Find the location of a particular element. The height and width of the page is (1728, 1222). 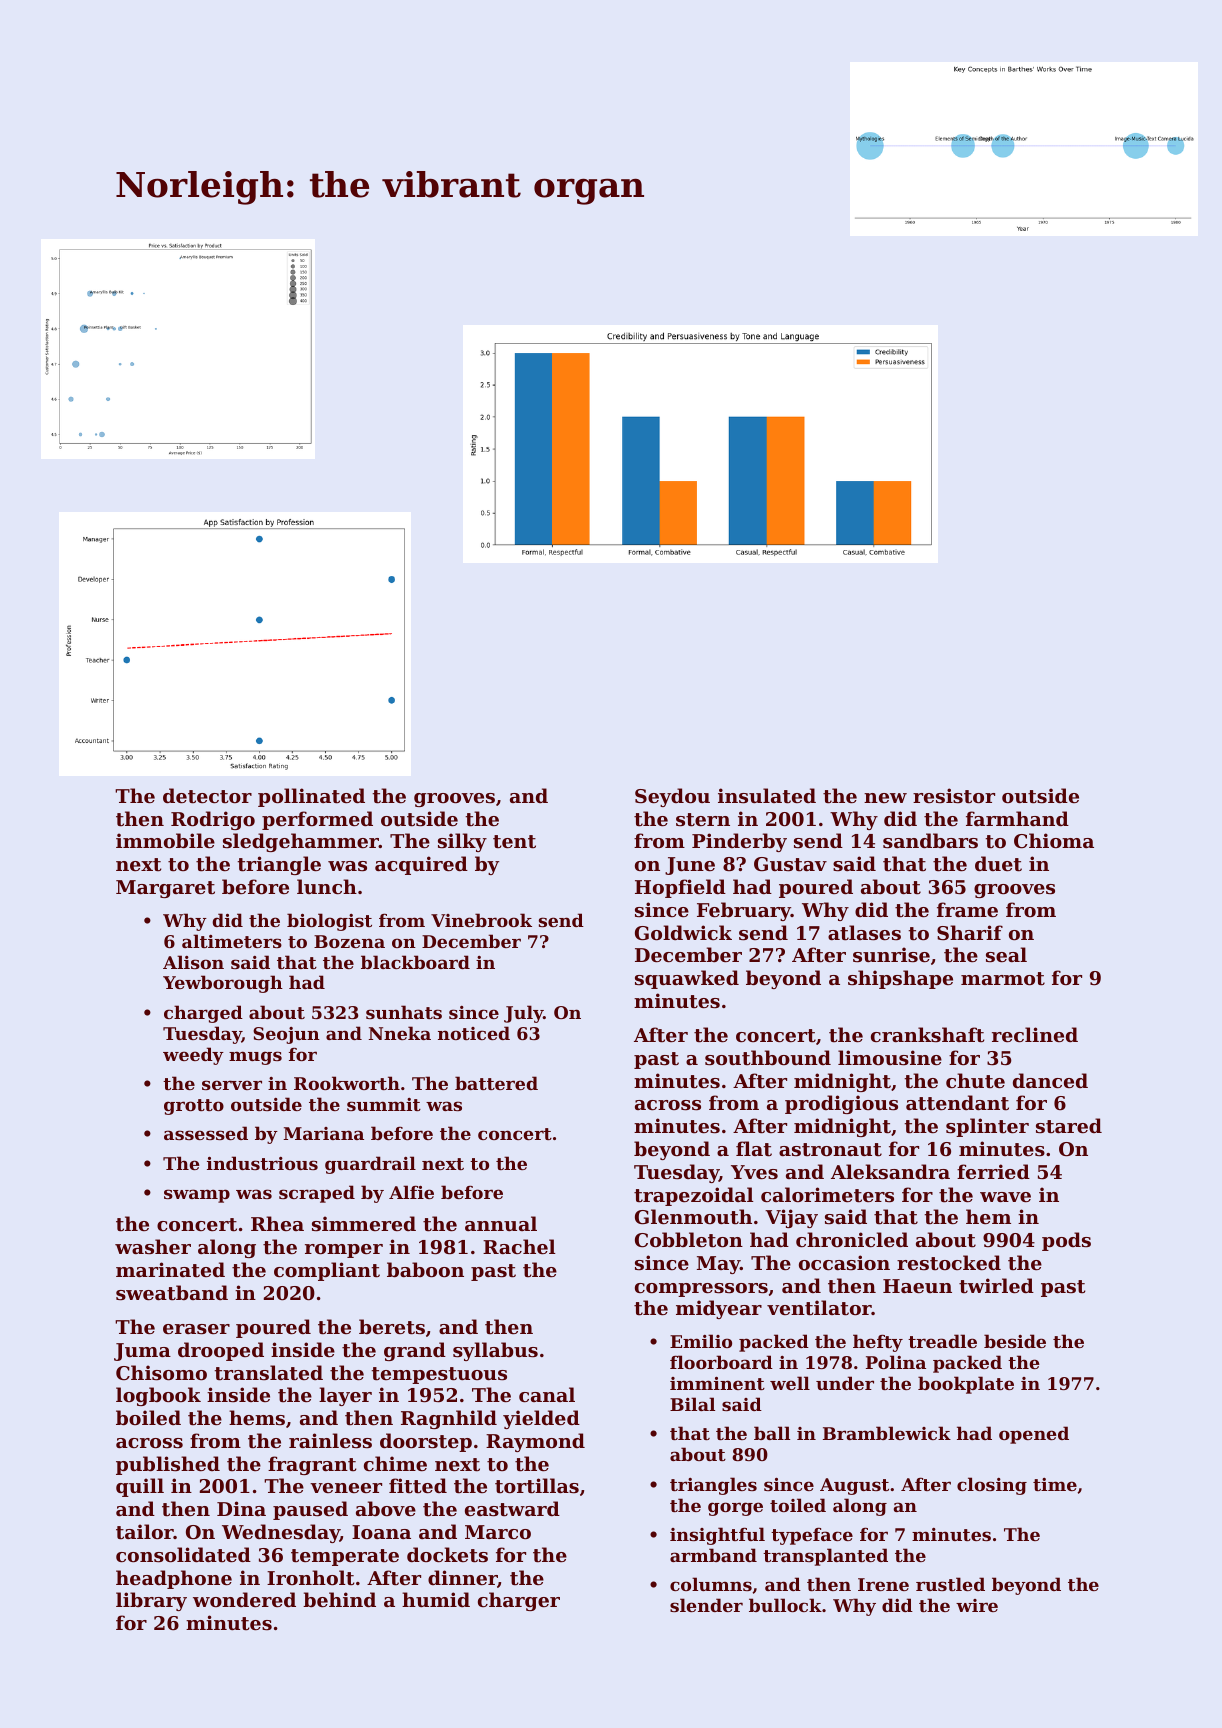

Seydou is located at coordinates (672, 797).
